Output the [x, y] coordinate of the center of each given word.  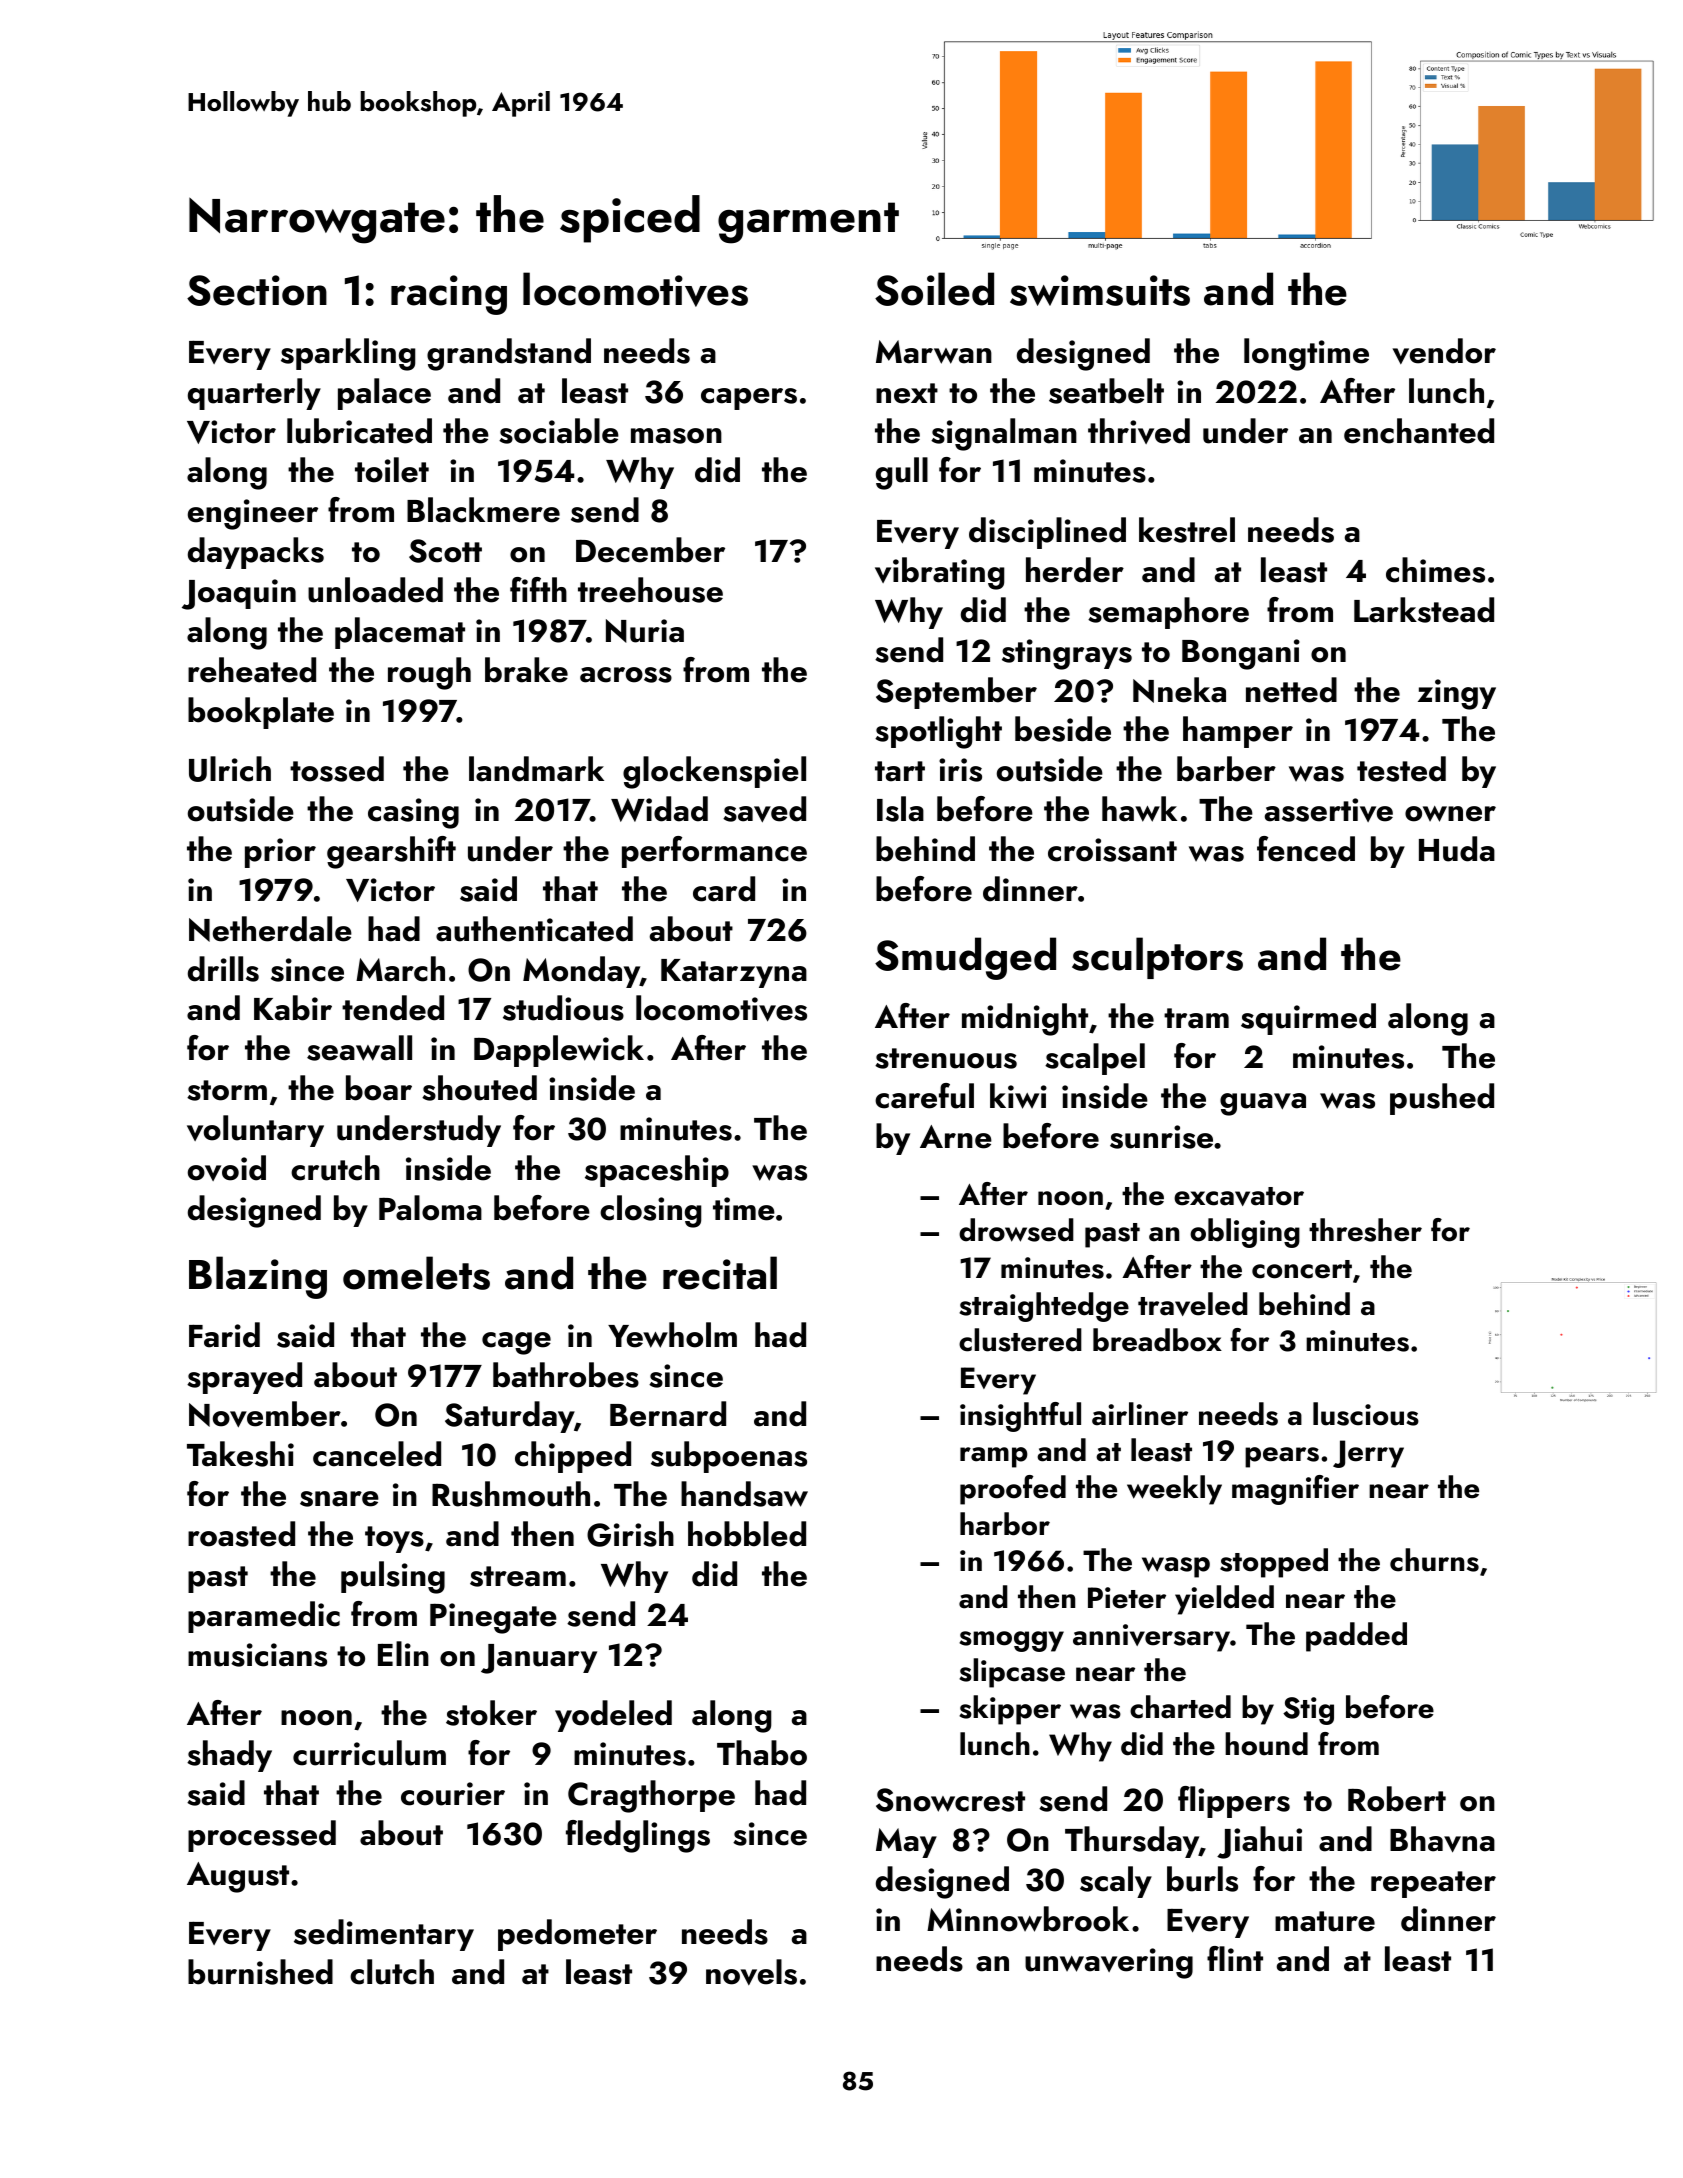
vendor [1444, 351]
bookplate [261, 713]
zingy [1457, 694]
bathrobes [566, 1375]
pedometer [577, 1935]
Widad [659, 809]
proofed [1013, 1490]
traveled [1193, 1304]
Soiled [934, 289]
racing [449, 295]
